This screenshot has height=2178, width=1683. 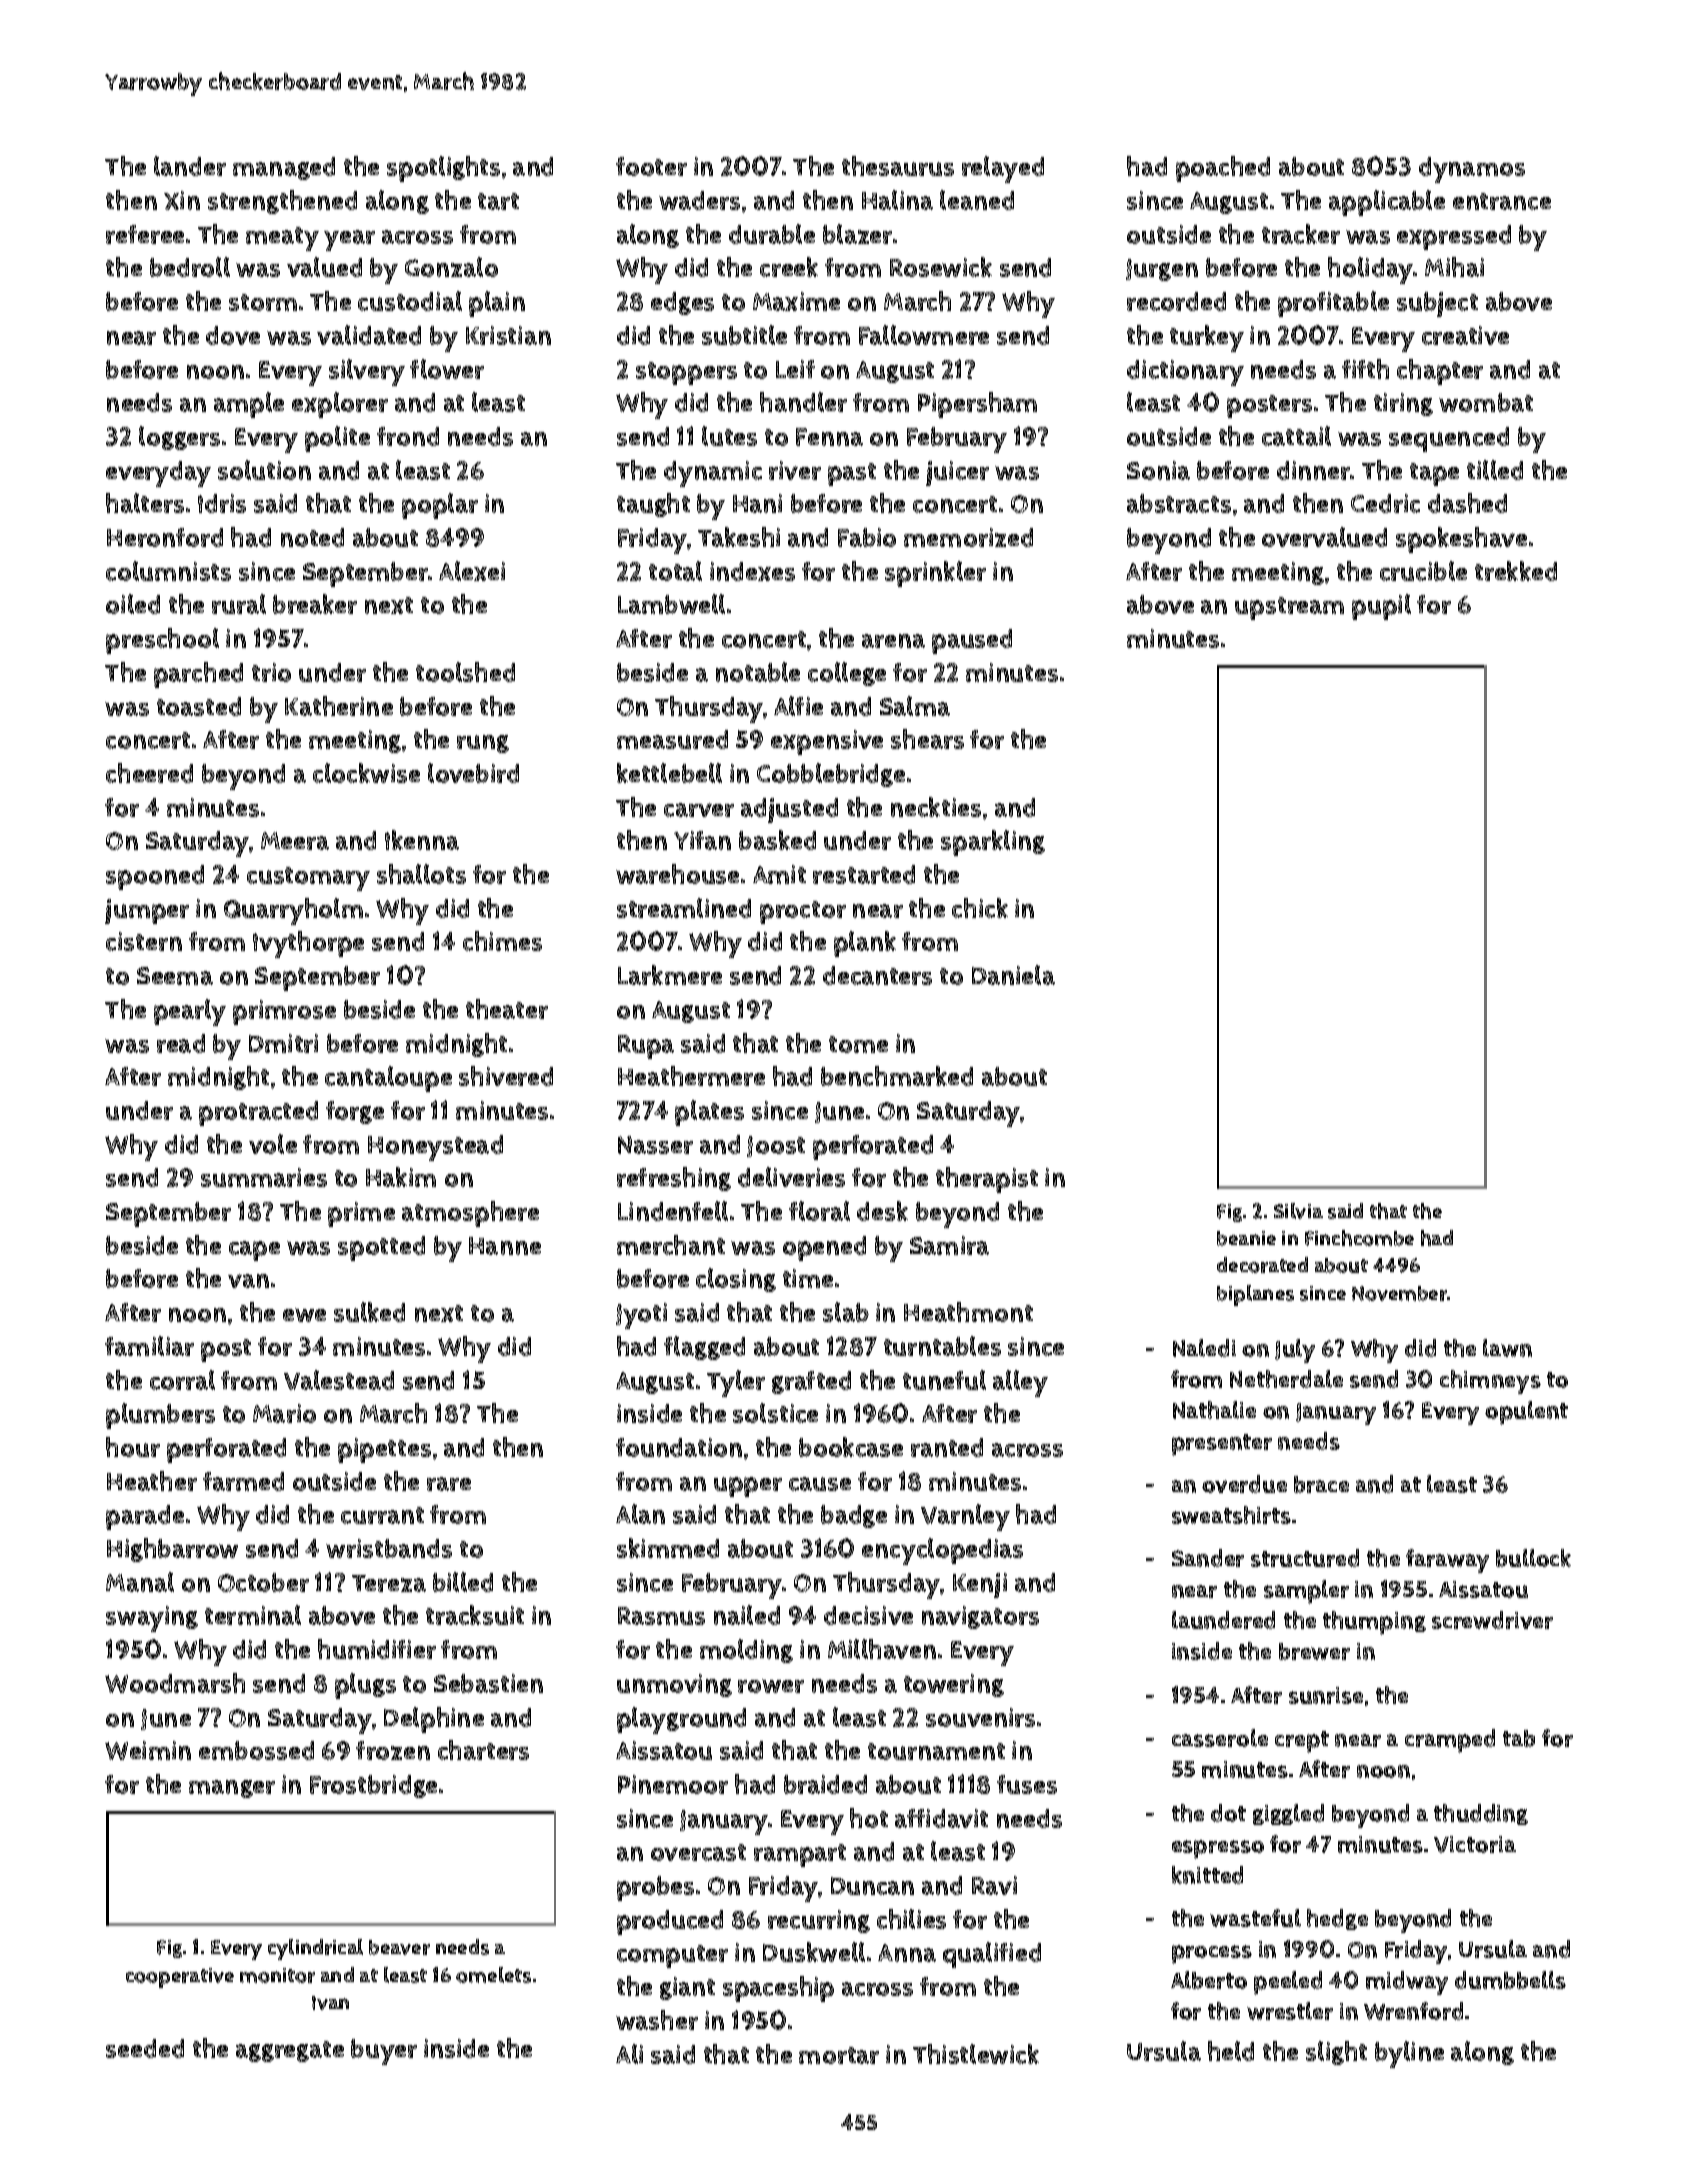 What do you see at coordinates (443, 169) in the screenshot?
I see `spotlights` at bounding box center [443, 169].
